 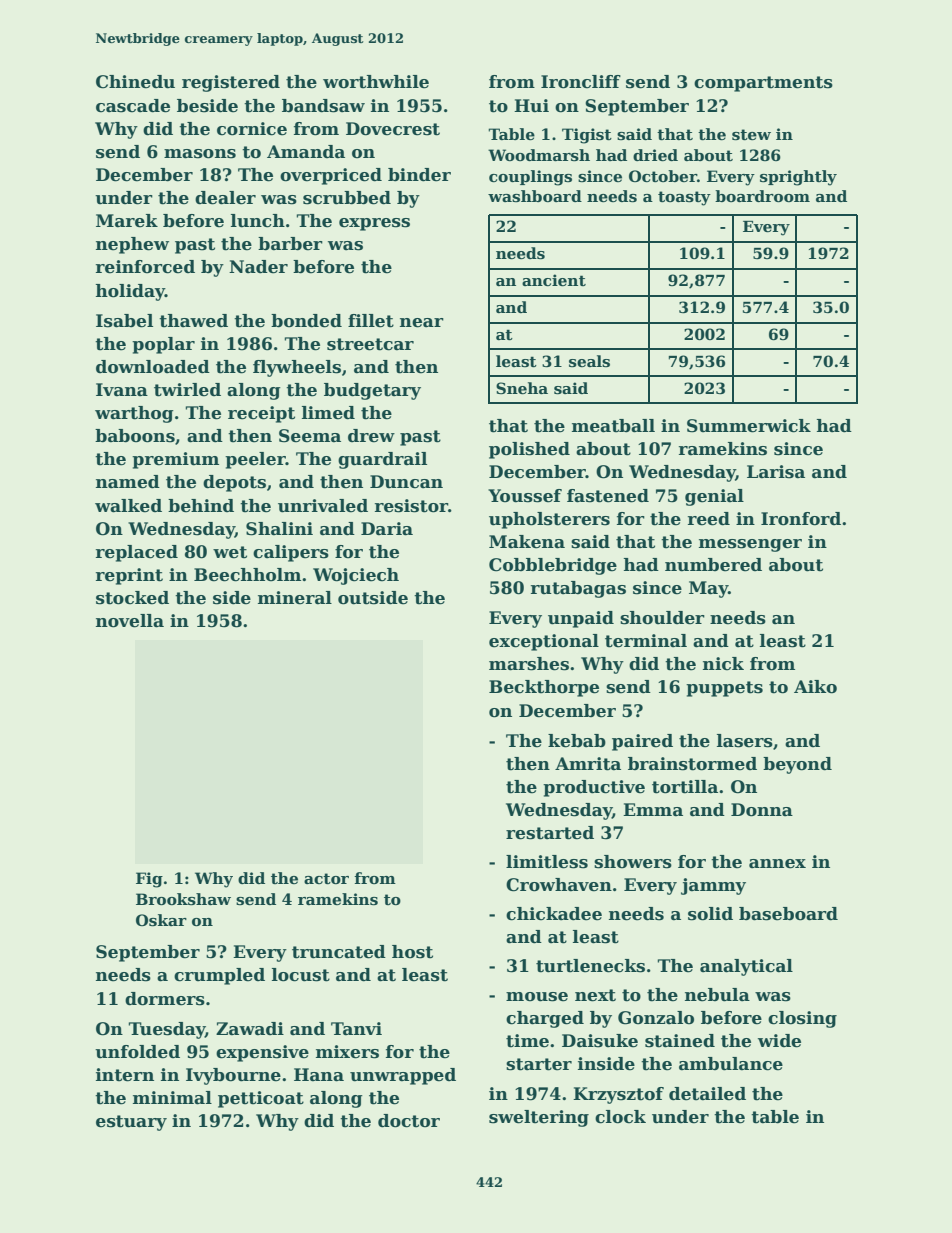 What do you see at coordinates (231, 83) in the document?
I see `registered` at bounding box center [231, 83].
